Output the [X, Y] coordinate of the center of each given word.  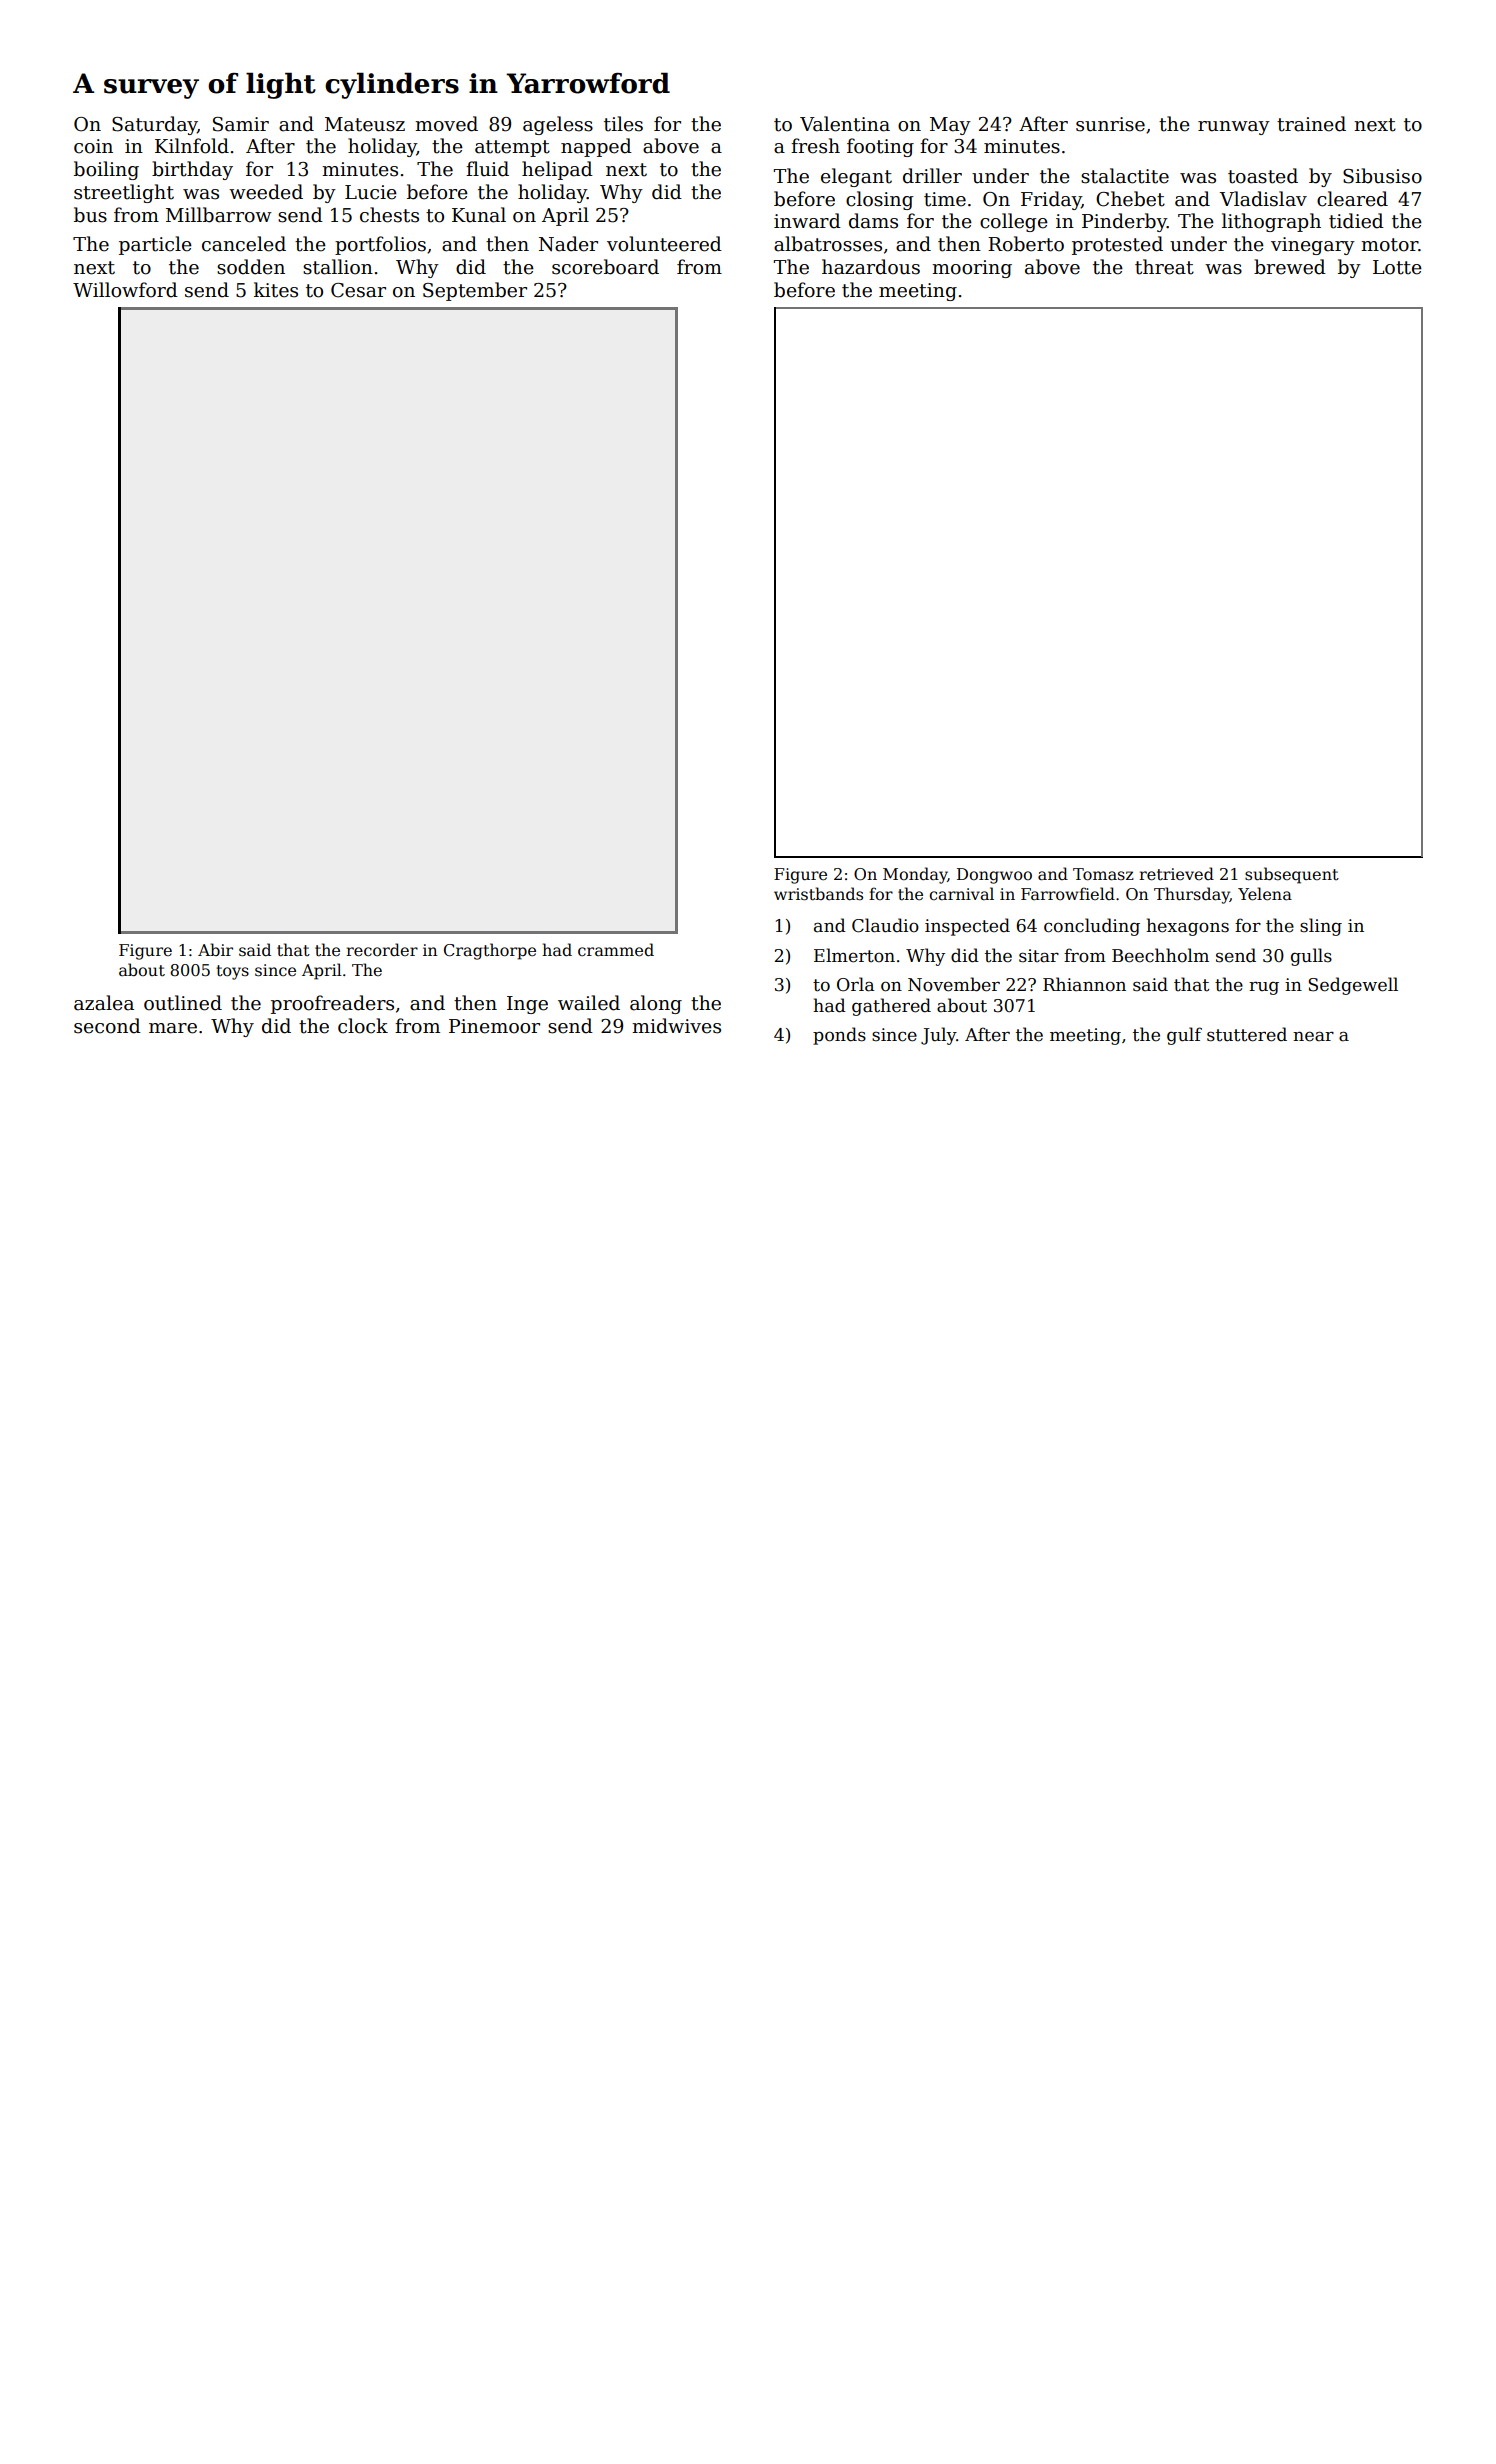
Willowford [125, 290]
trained [1311, 124]
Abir [215, 949]
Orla [855, 984]
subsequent [1292, 875]
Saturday [154, 125]
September [475, 291]
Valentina [845, 124]
